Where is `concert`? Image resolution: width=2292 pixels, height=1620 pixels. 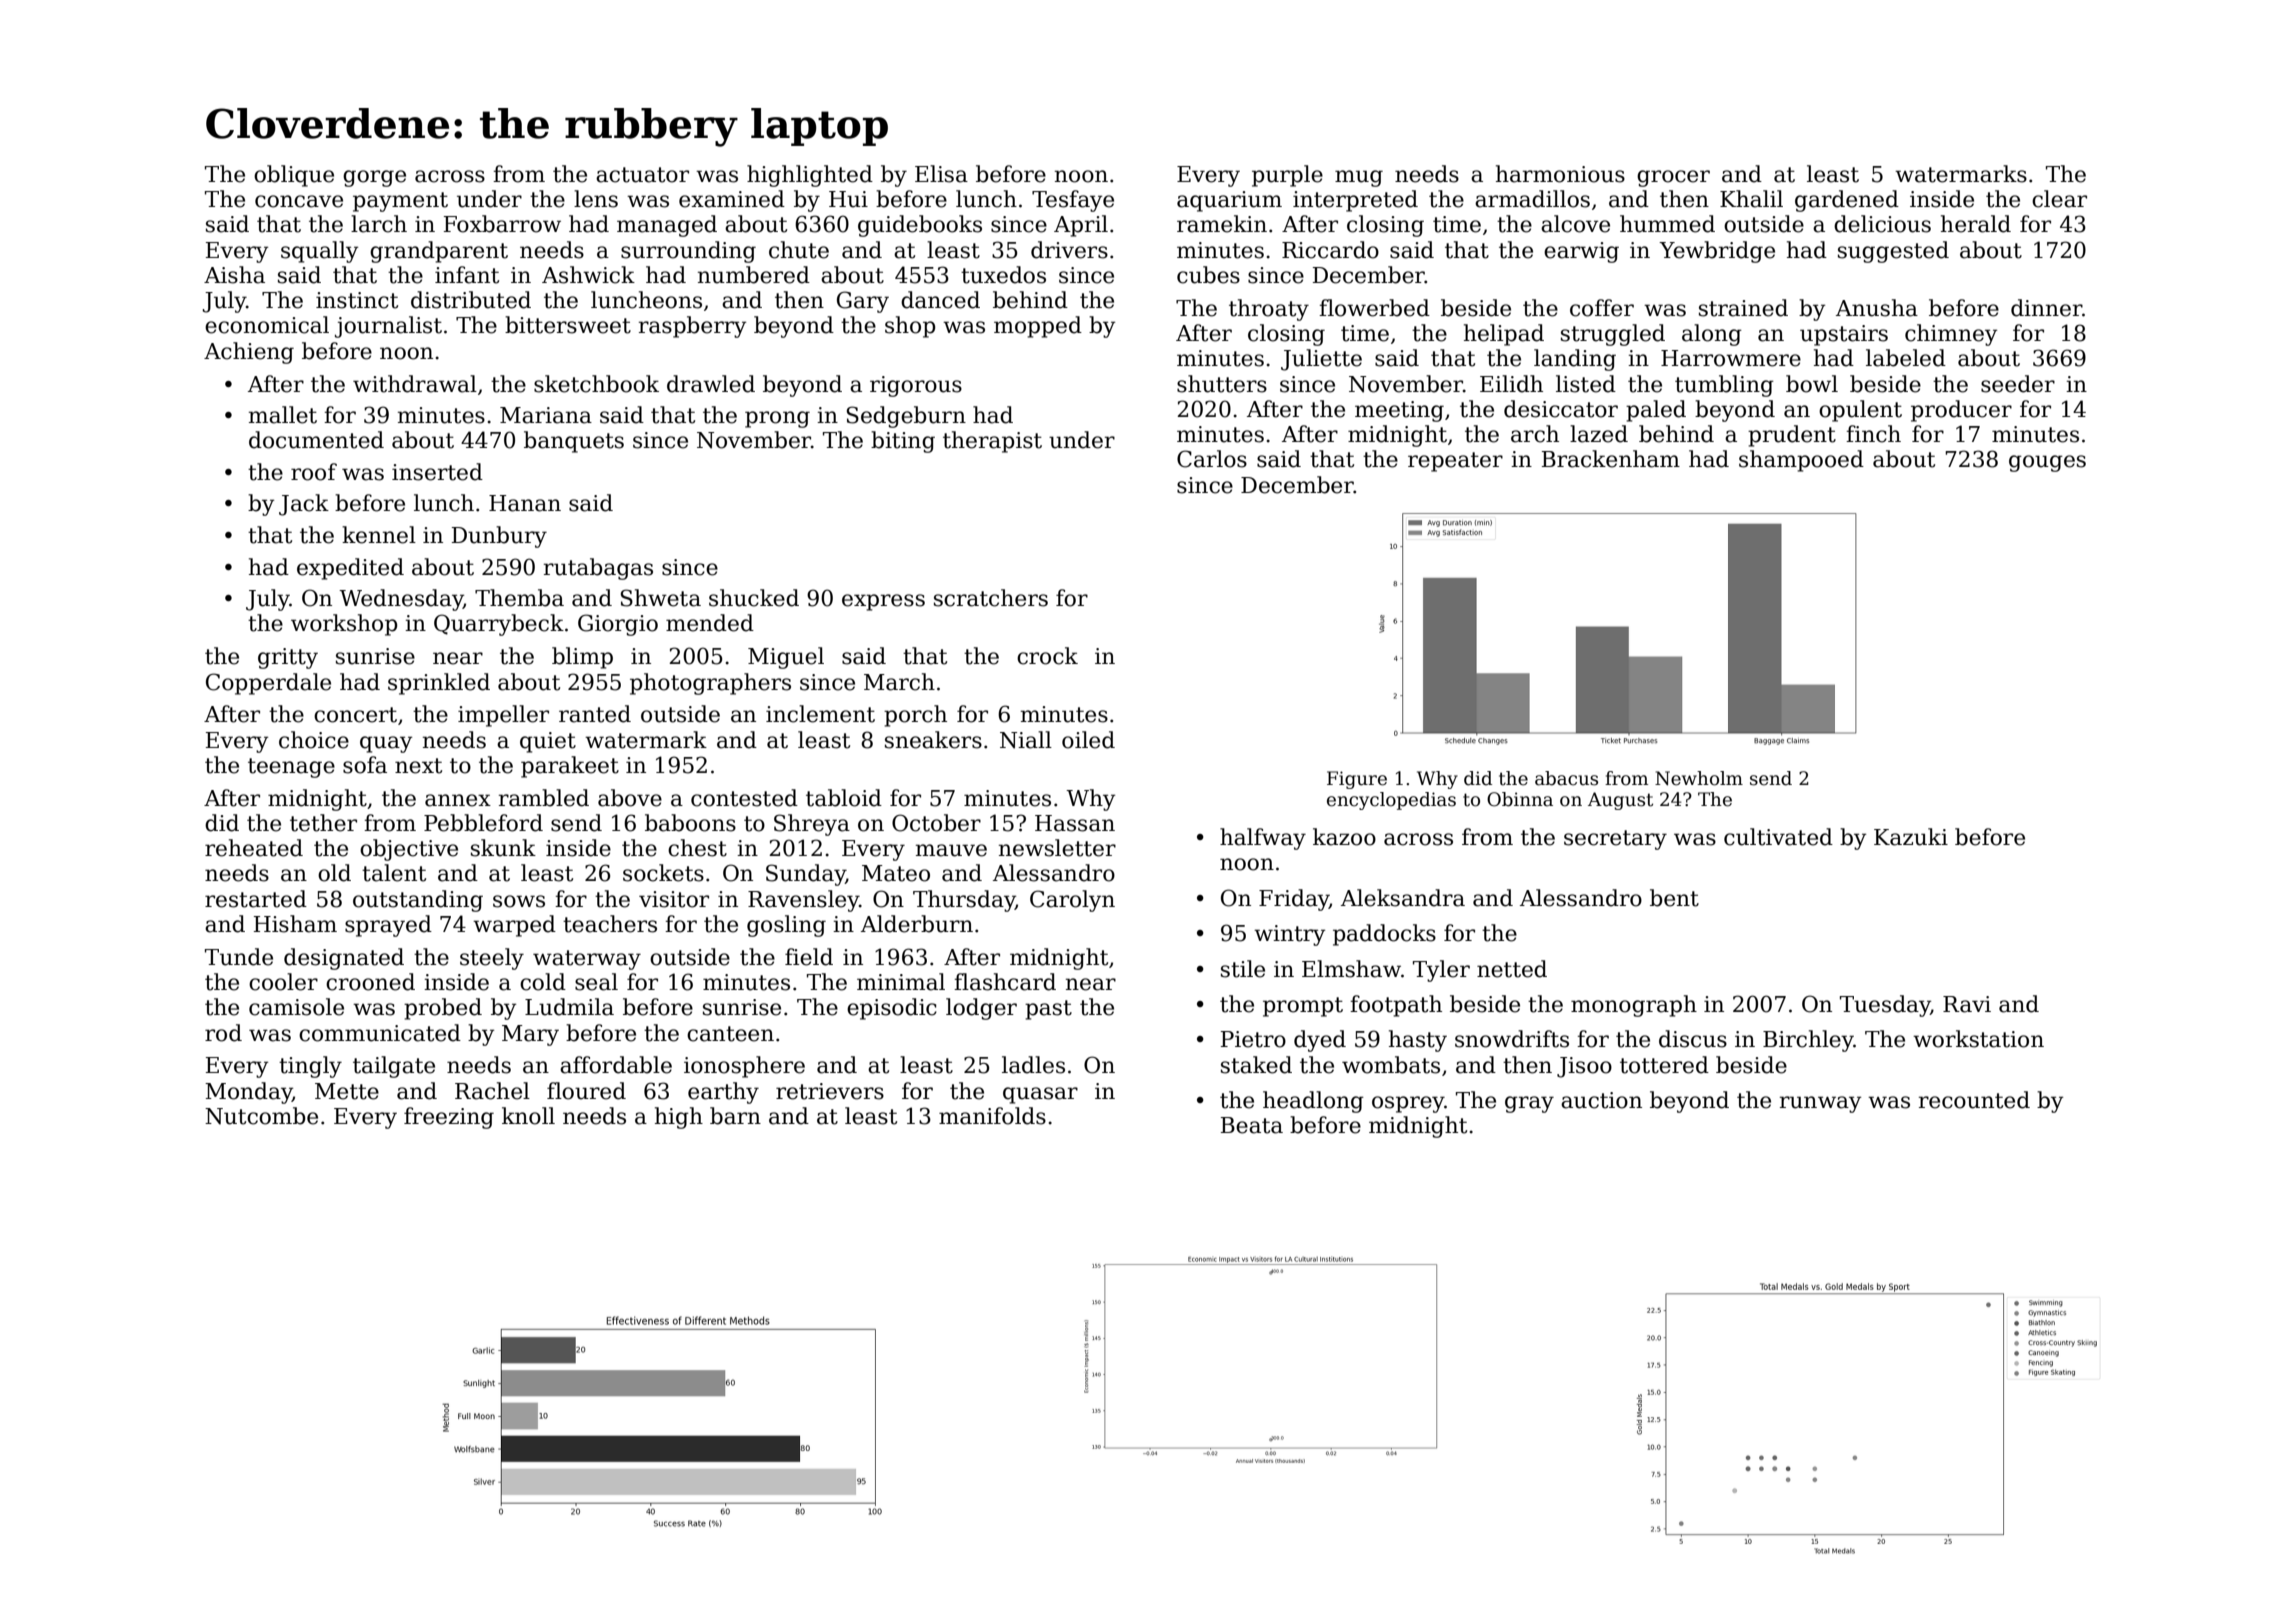 concert is located at coordinates (355, 715).
